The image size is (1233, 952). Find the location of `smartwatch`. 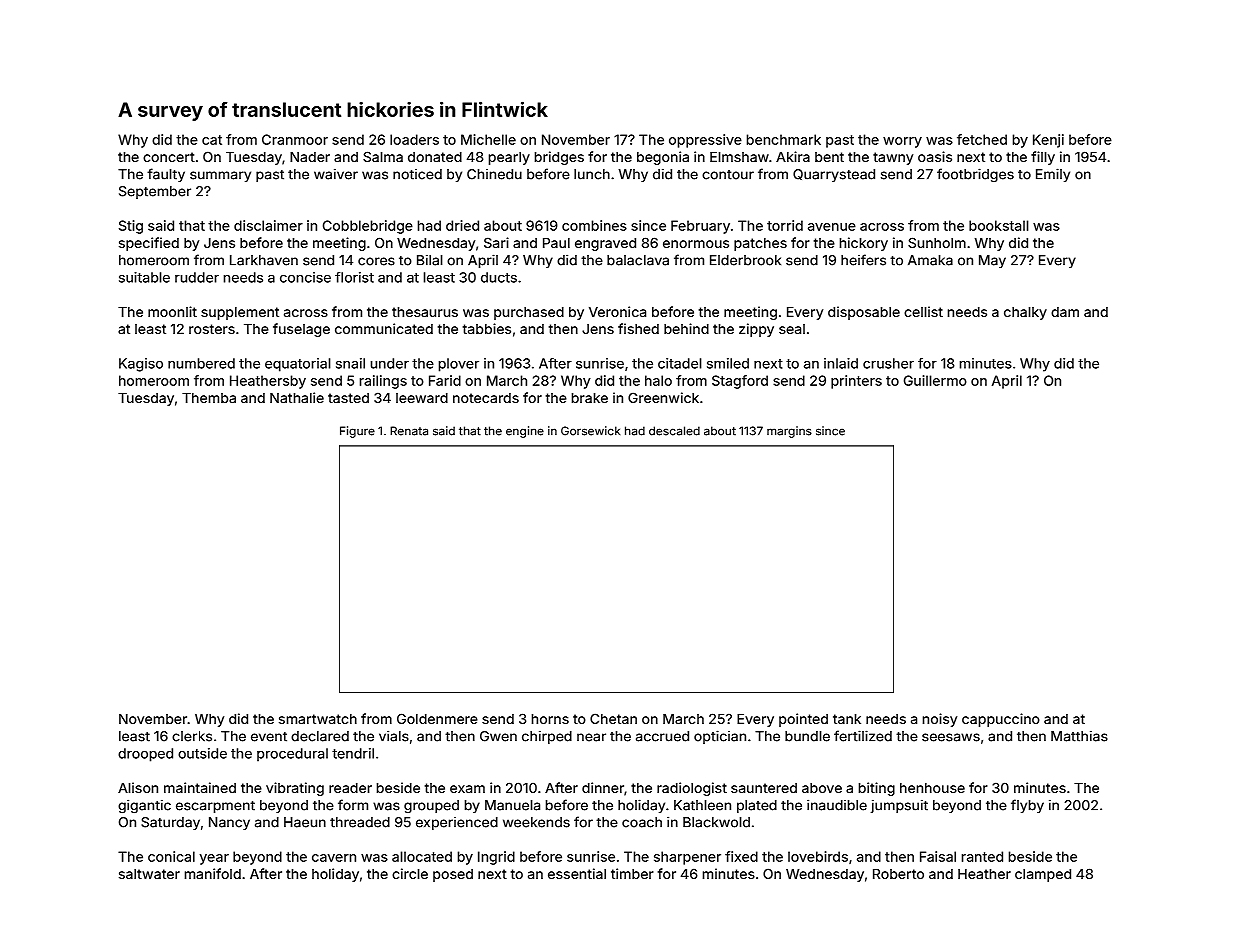

smartwatch is located at coordinates (318, 719).
